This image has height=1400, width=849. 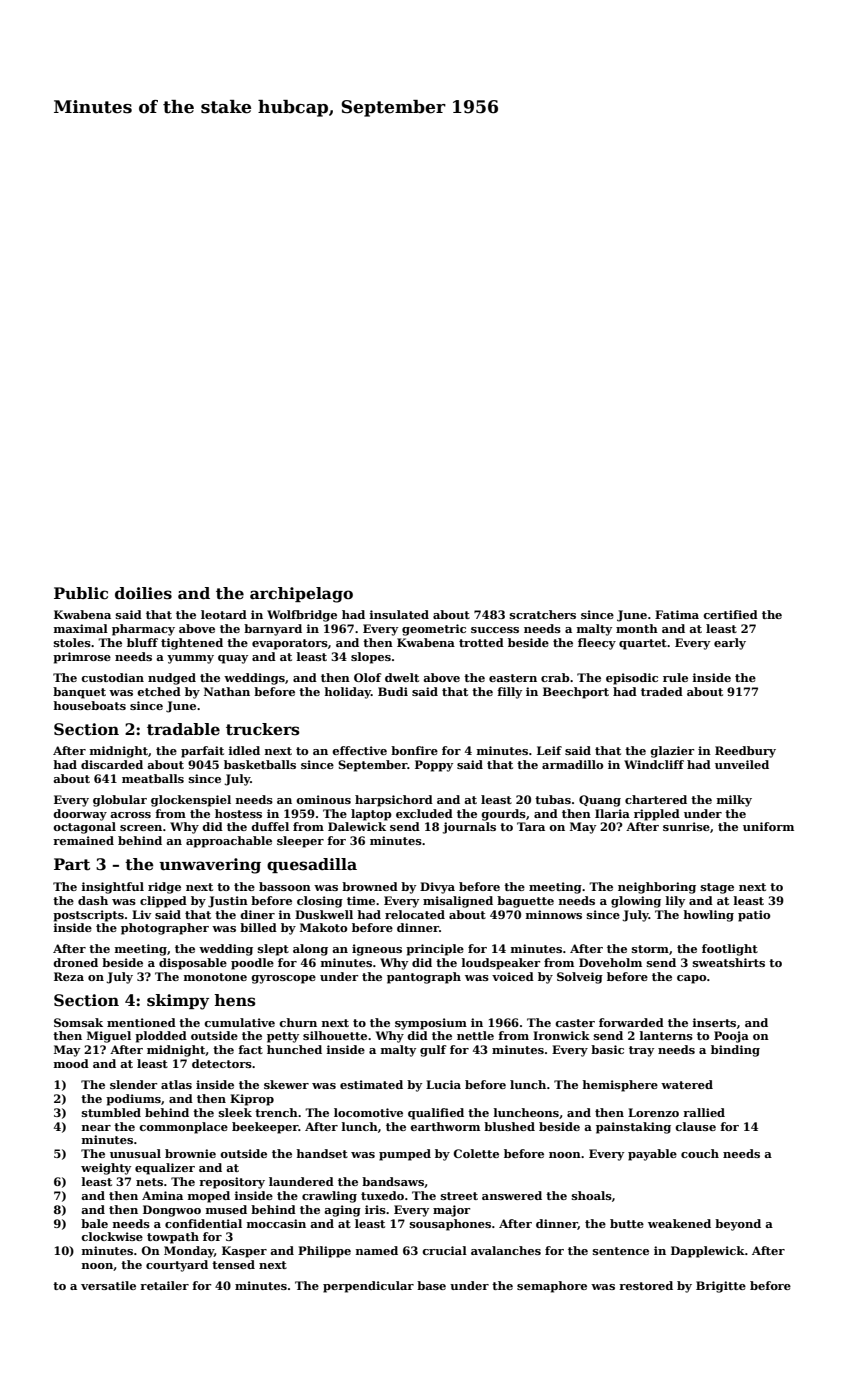 What do you see at coordinates (111, 1112) in the image?
I see `stumbled` at bounding box center [111, 1112].
